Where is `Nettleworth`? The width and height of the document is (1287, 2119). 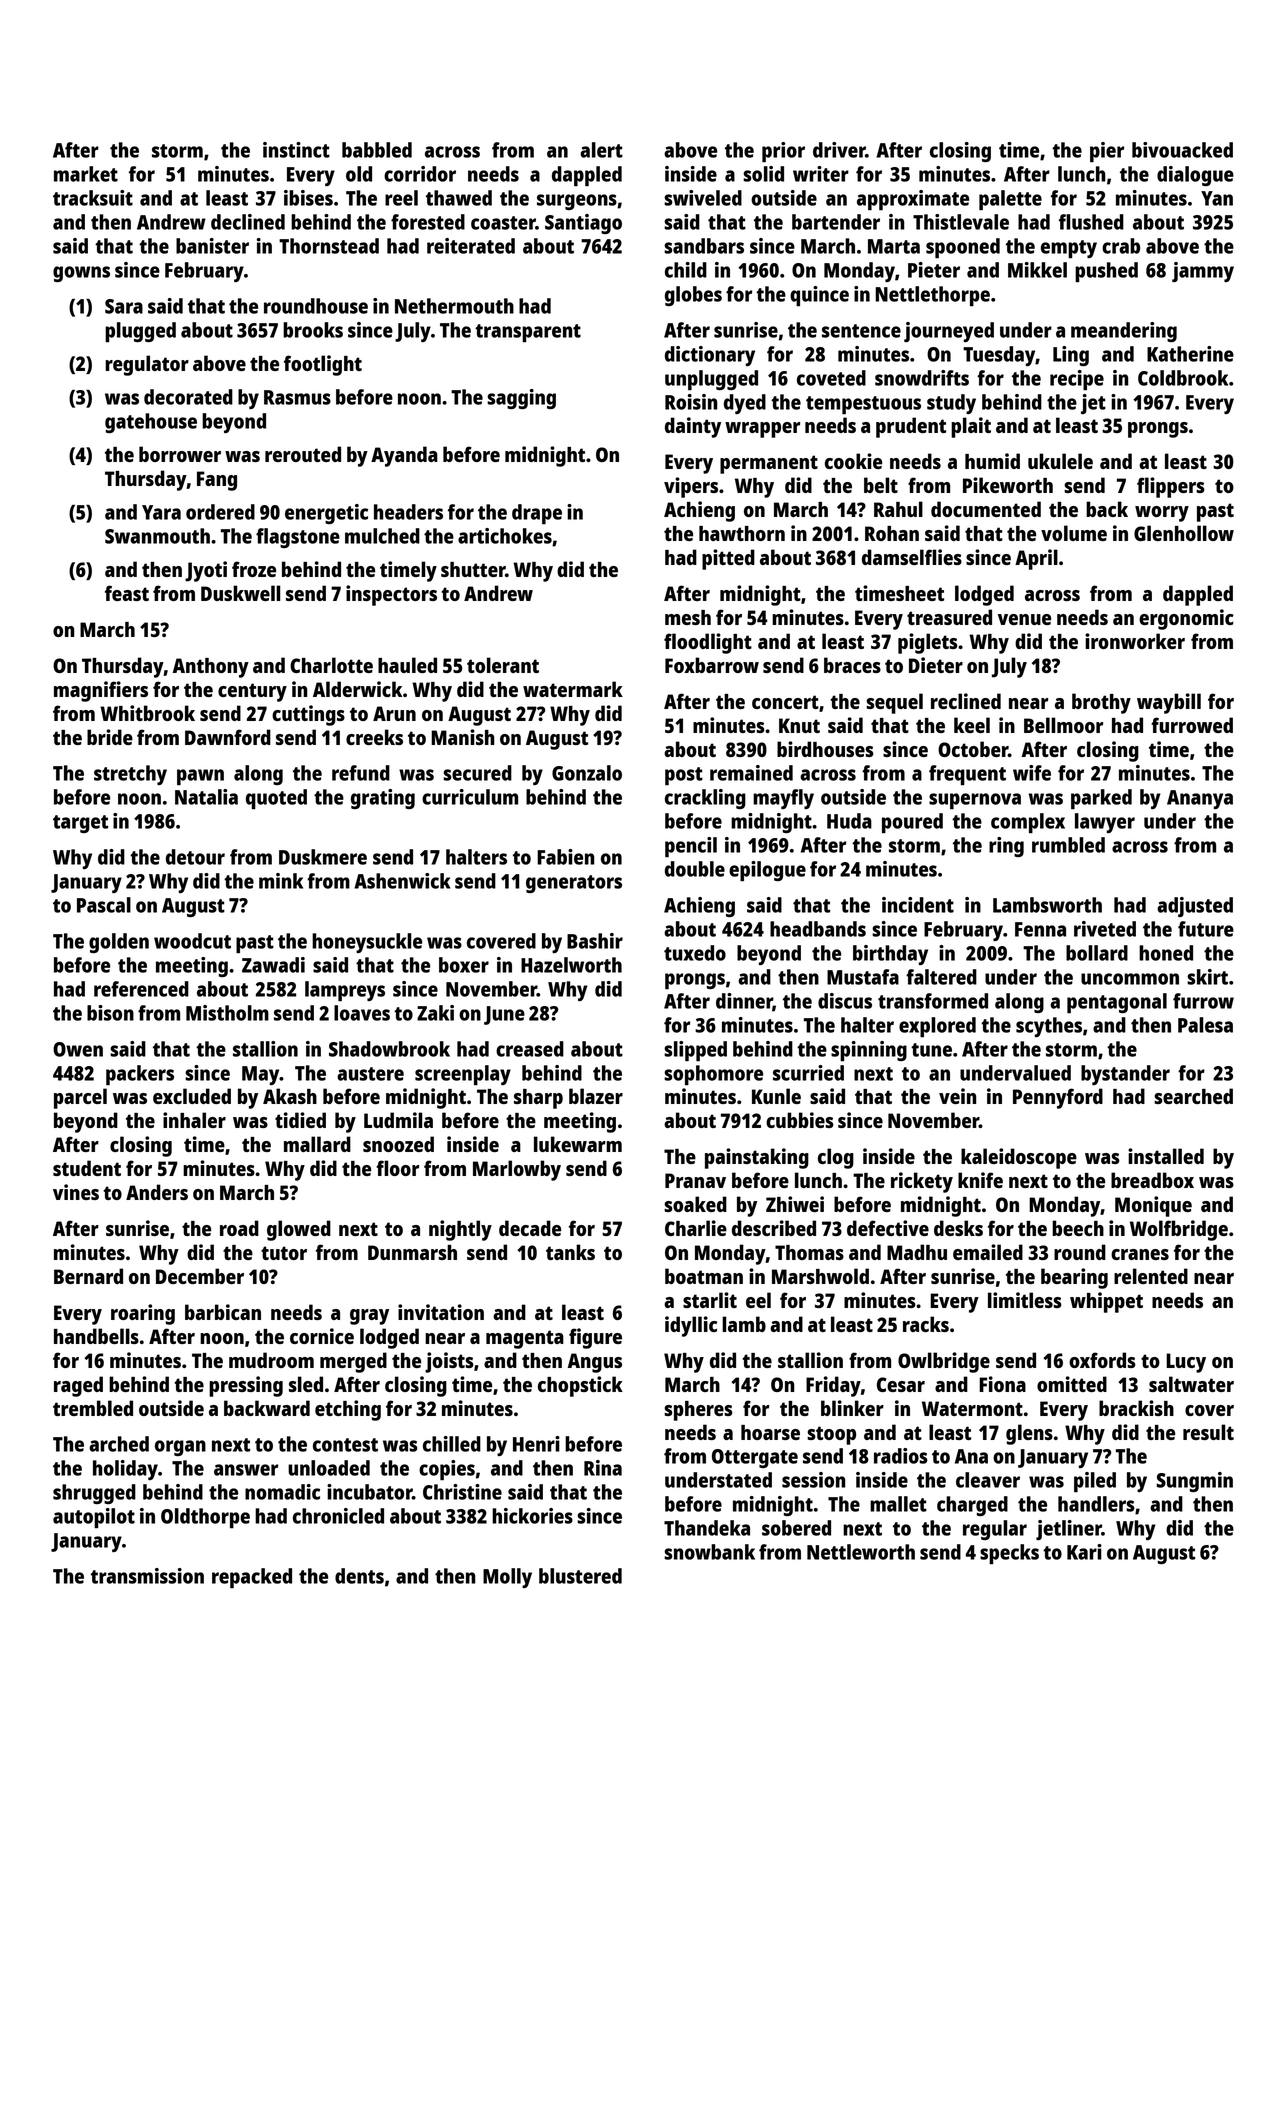 Nettleworth is located at coordinates (861, 1552).
